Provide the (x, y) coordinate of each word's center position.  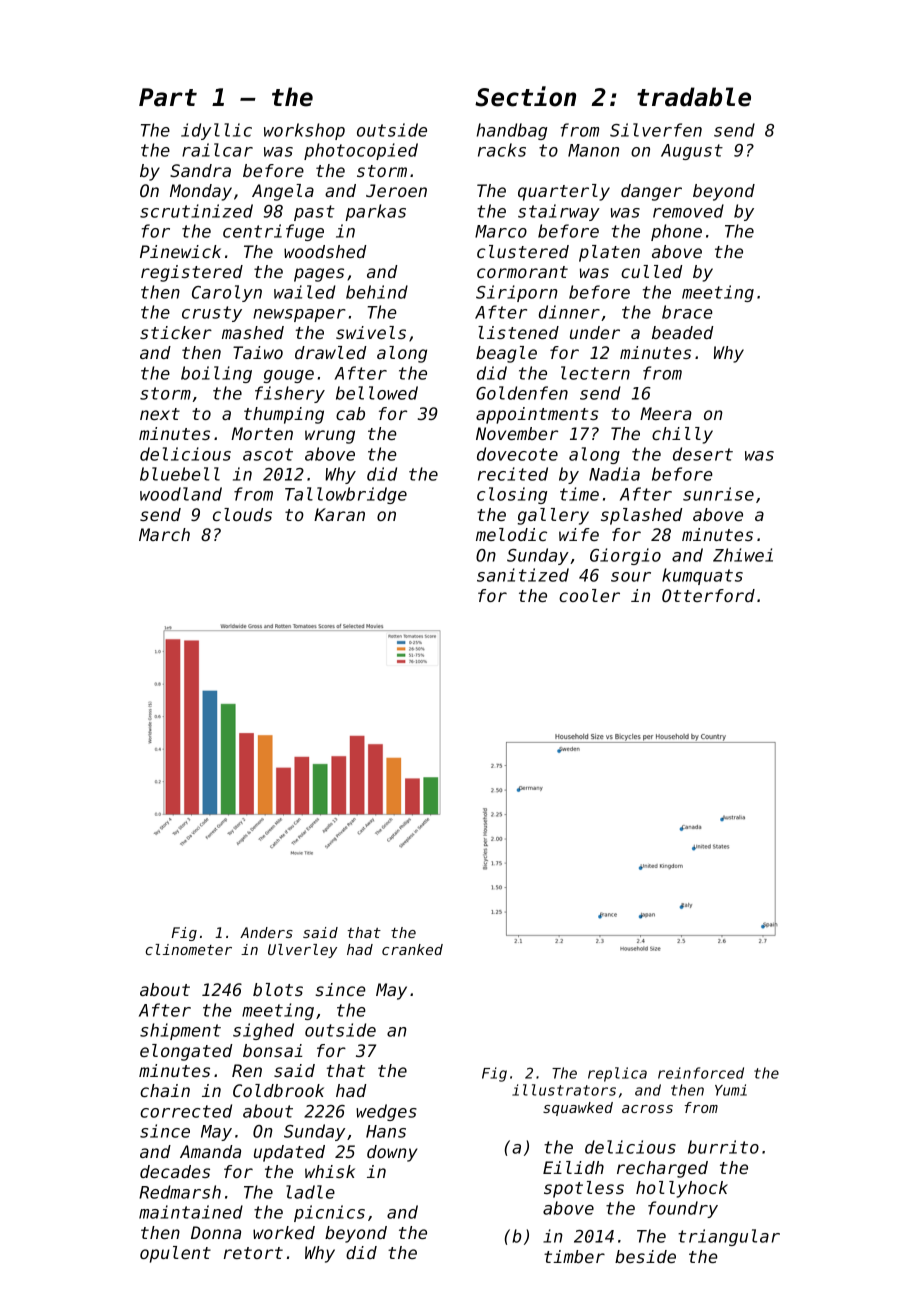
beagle (506, 354)
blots (278, 989)
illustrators (564, 1090)
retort (253, 1253)
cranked (412, 949)
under (595, 332)
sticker (176, 332)
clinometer (189, 949)
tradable (694, 97)
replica (617, 1074)
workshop (304, 131)
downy (392, 1153)
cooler (589, 595)
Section (525, 96)
